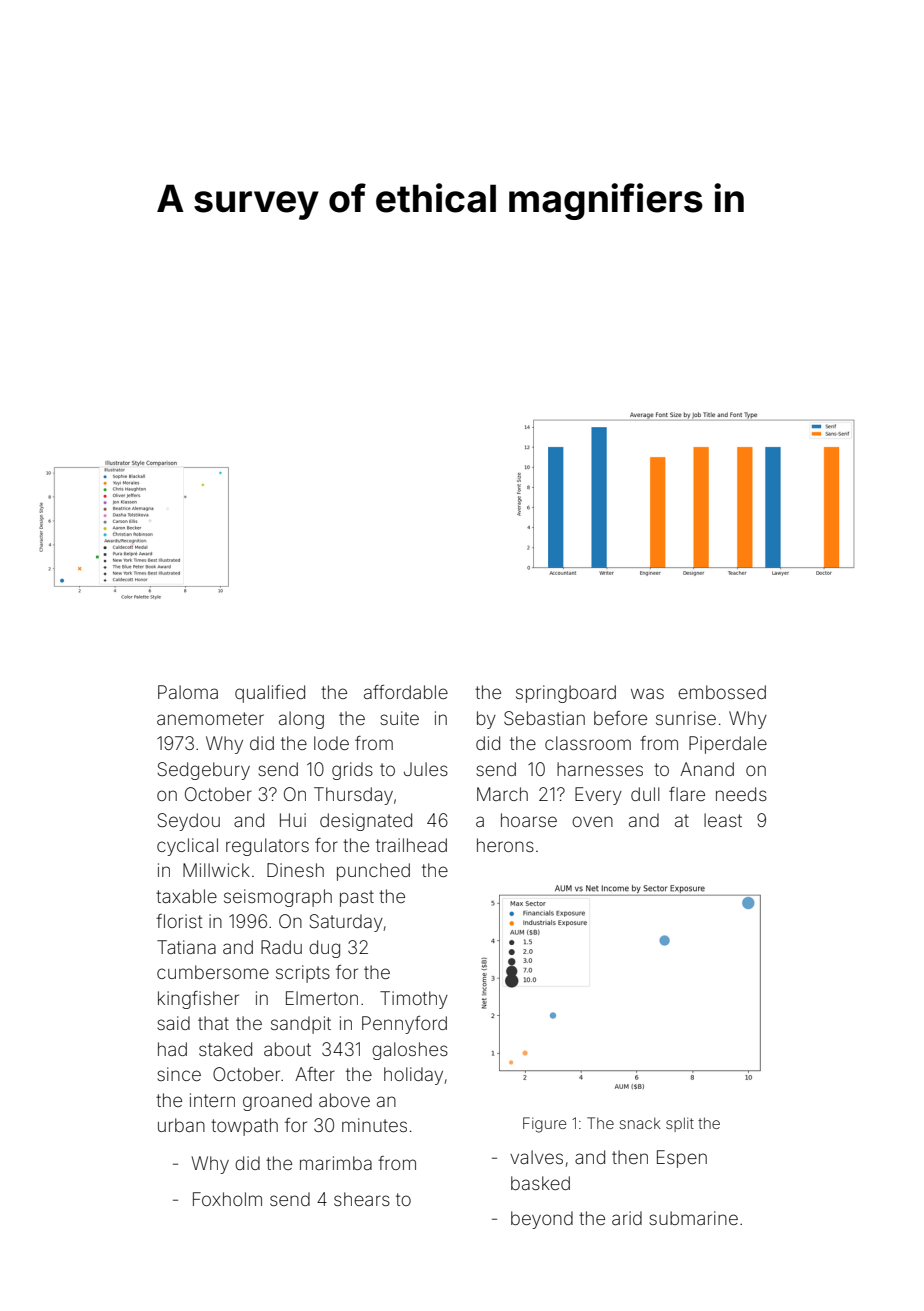  Describe the element at coordinates (244, 1127) in the screenshot. I see `towpath` at that location.
